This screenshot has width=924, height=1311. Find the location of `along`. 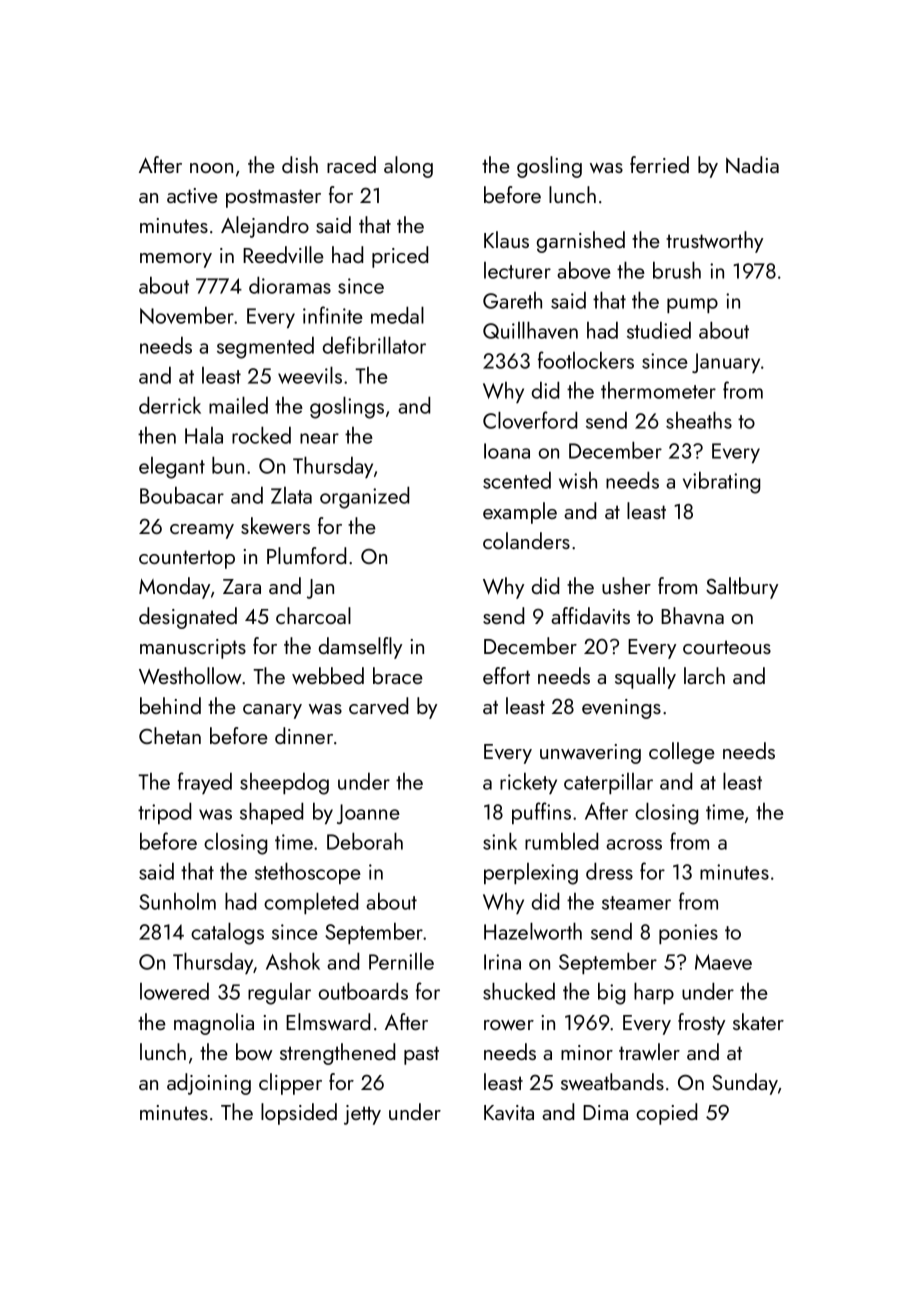

along is located at coordinates (408, 167).
